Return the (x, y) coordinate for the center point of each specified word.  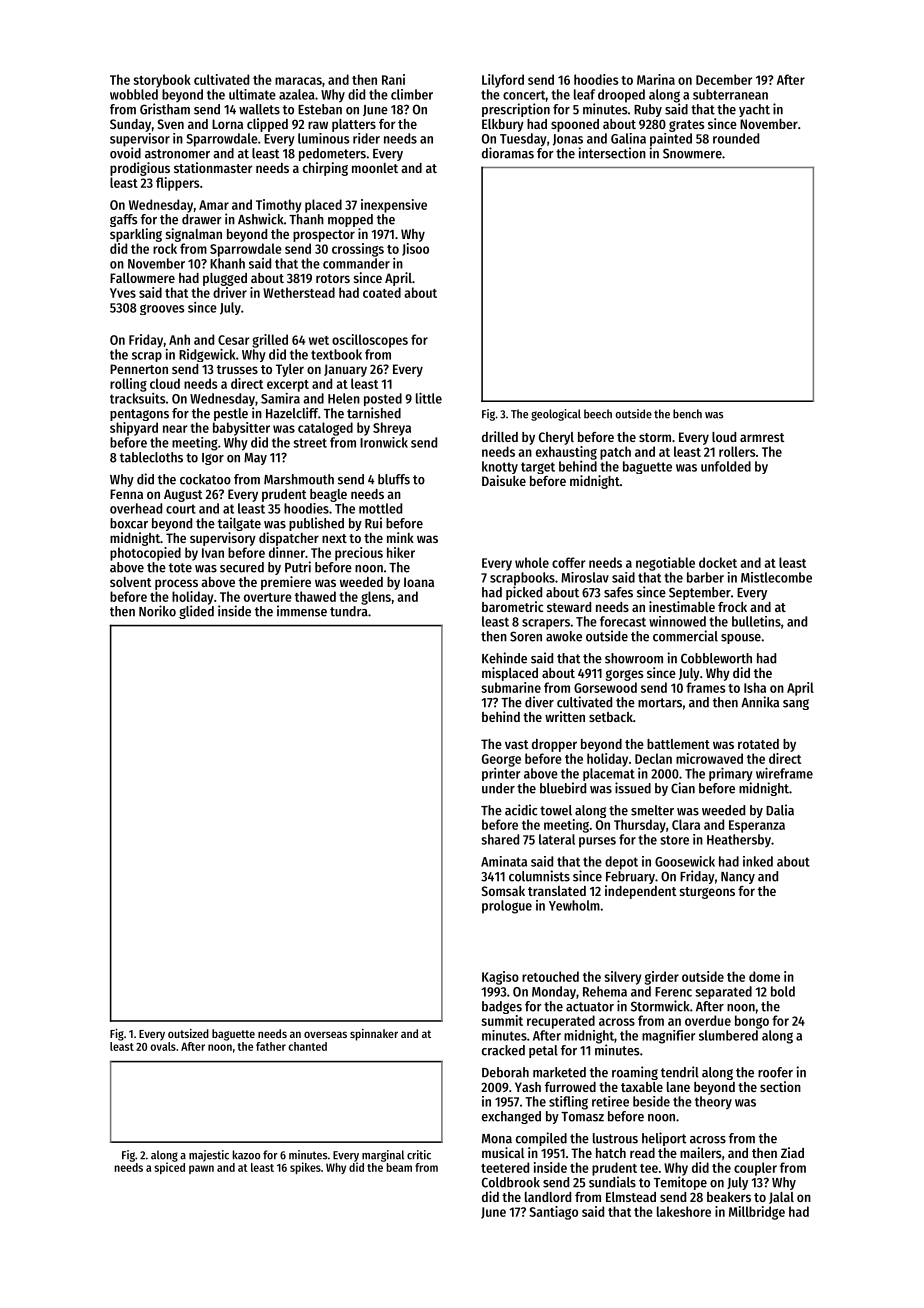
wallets (259, 109)
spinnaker (374, 1035)
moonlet (375, 168)
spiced (169, 1168)
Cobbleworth (716, 658)
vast (516, 744)
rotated (758, 744)
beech (598, 414)
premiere (286, 583)
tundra (349, 611)
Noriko (157, 611)
